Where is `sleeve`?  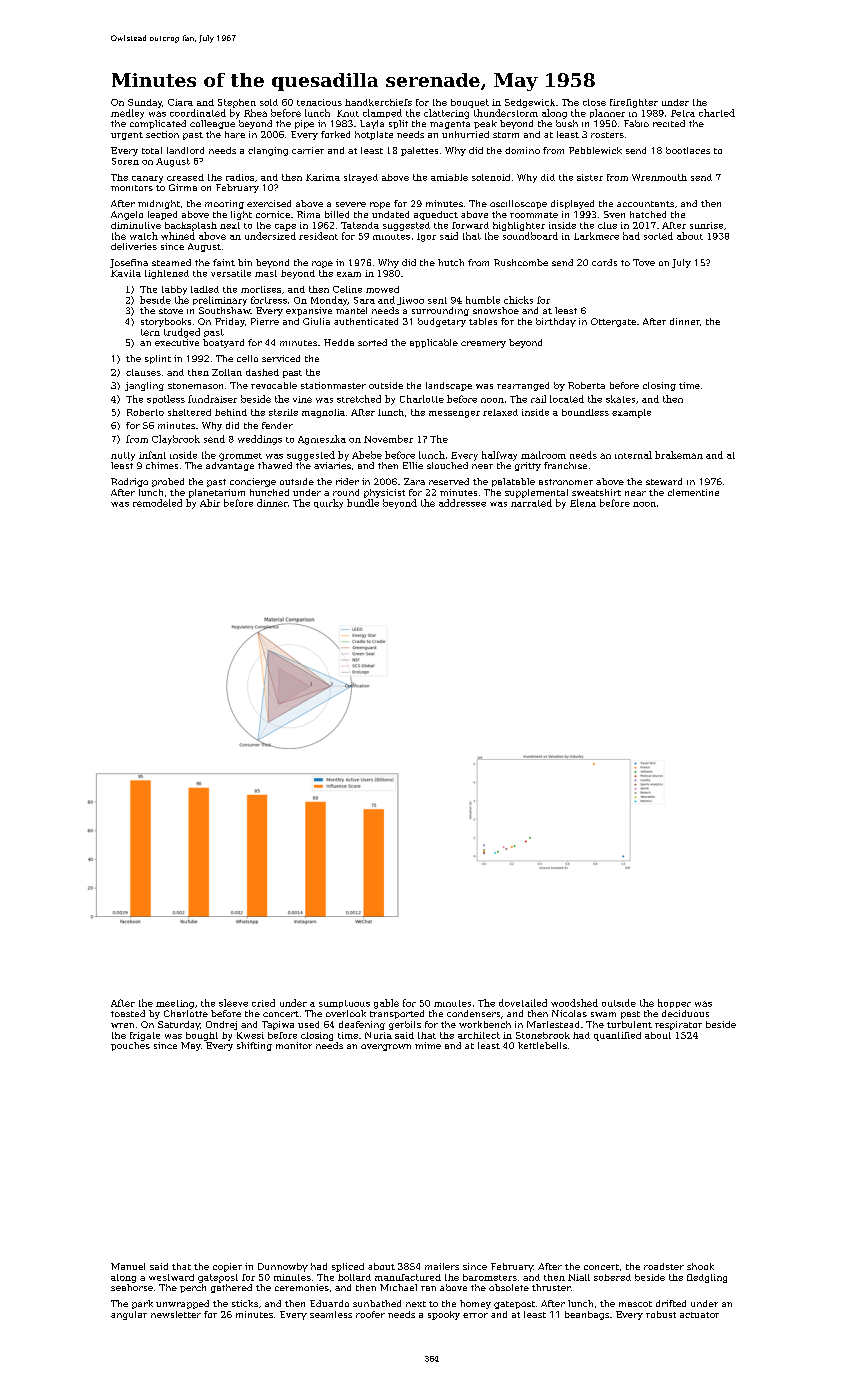
sleeve is located at coordinates (233, 1003).
